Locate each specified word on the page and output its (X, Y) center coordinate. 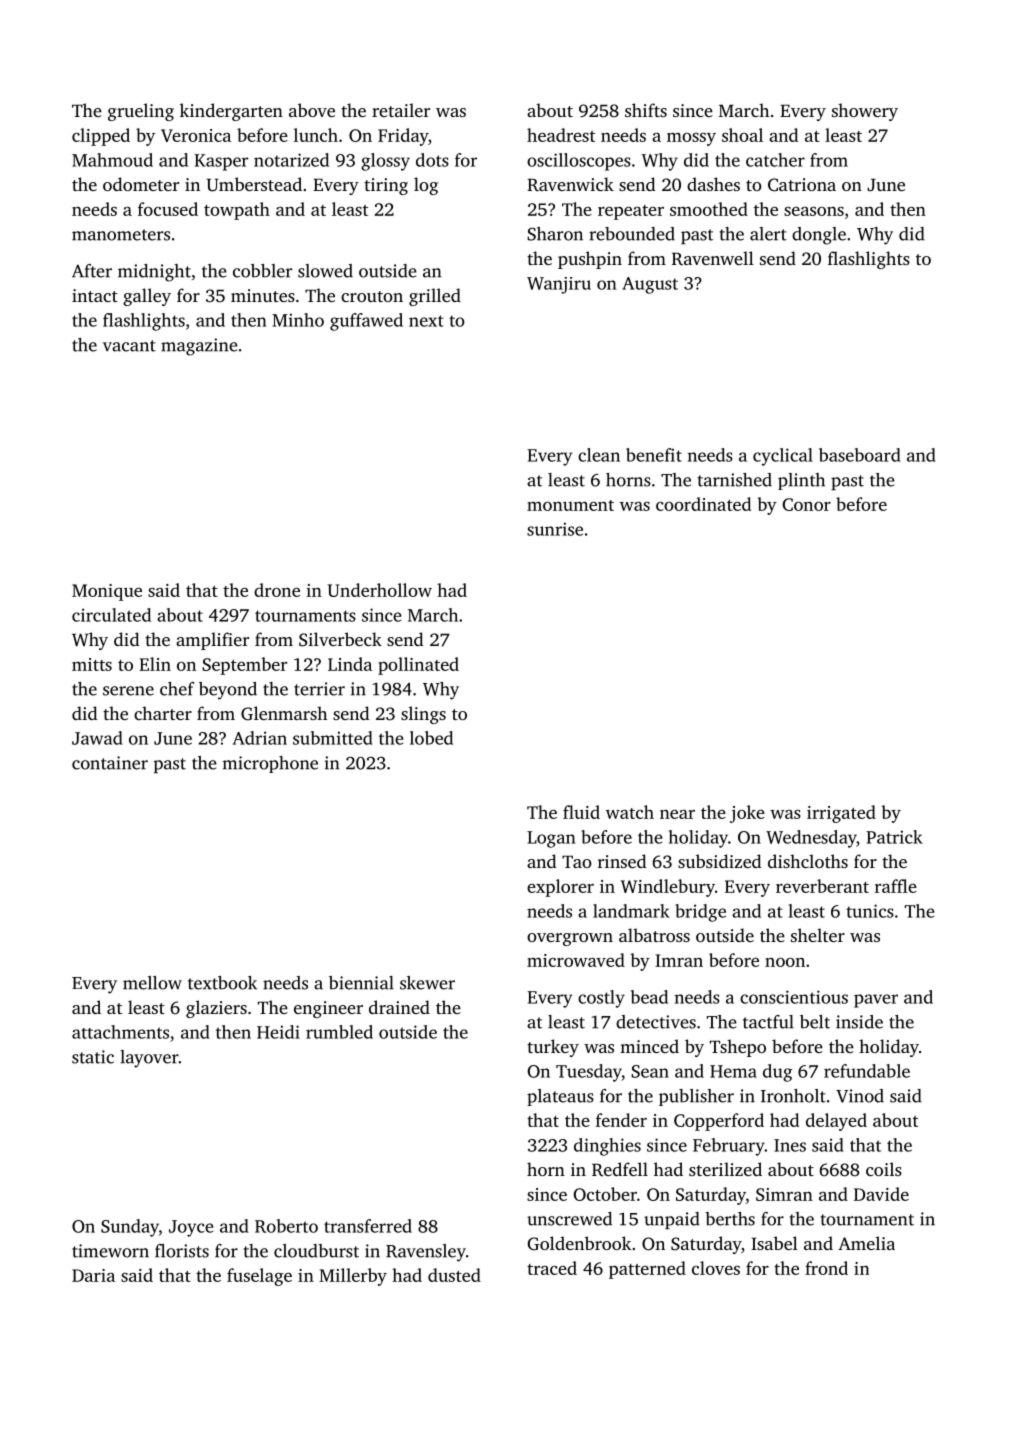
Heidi (278, 1032)
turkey (553, 1048)
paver (876, 1001)
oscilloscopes (579, 162)
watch (630, 812)
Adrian (260, 738)
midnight (154, 273)
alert (768, 234)
